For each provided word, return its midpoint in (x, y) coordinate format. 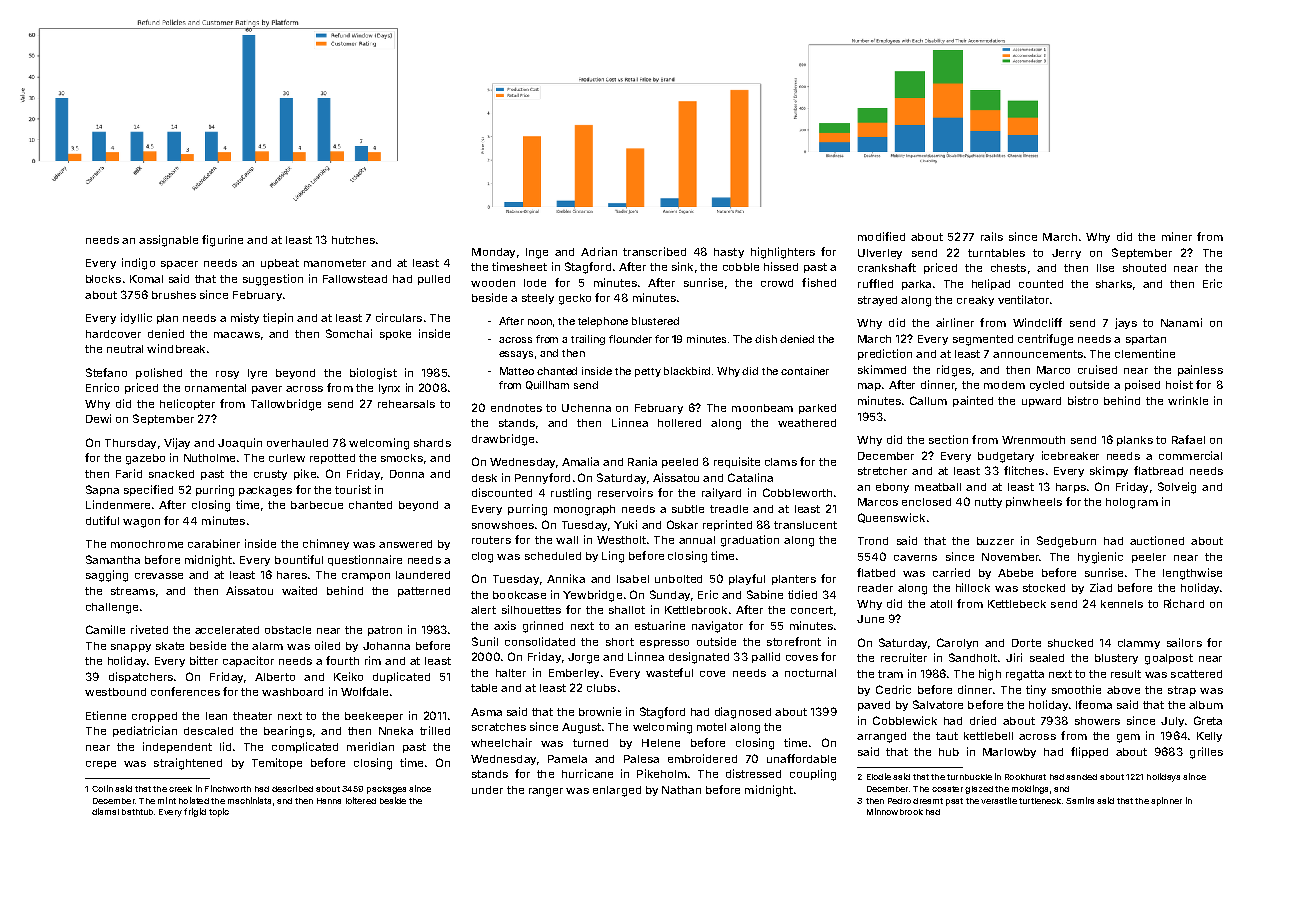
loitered (361, 800)
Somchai (349, 333)
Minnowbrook (895, 811)
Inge (537, 253)
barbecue (317, 505)
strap (1182, 691)
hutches (353, 240)
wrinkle (1188, 400)
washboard (292, 692)
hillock (973, 587)
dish (766, 339)
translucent (805, 525)
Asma (486, 712)
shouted (1144, 268)
